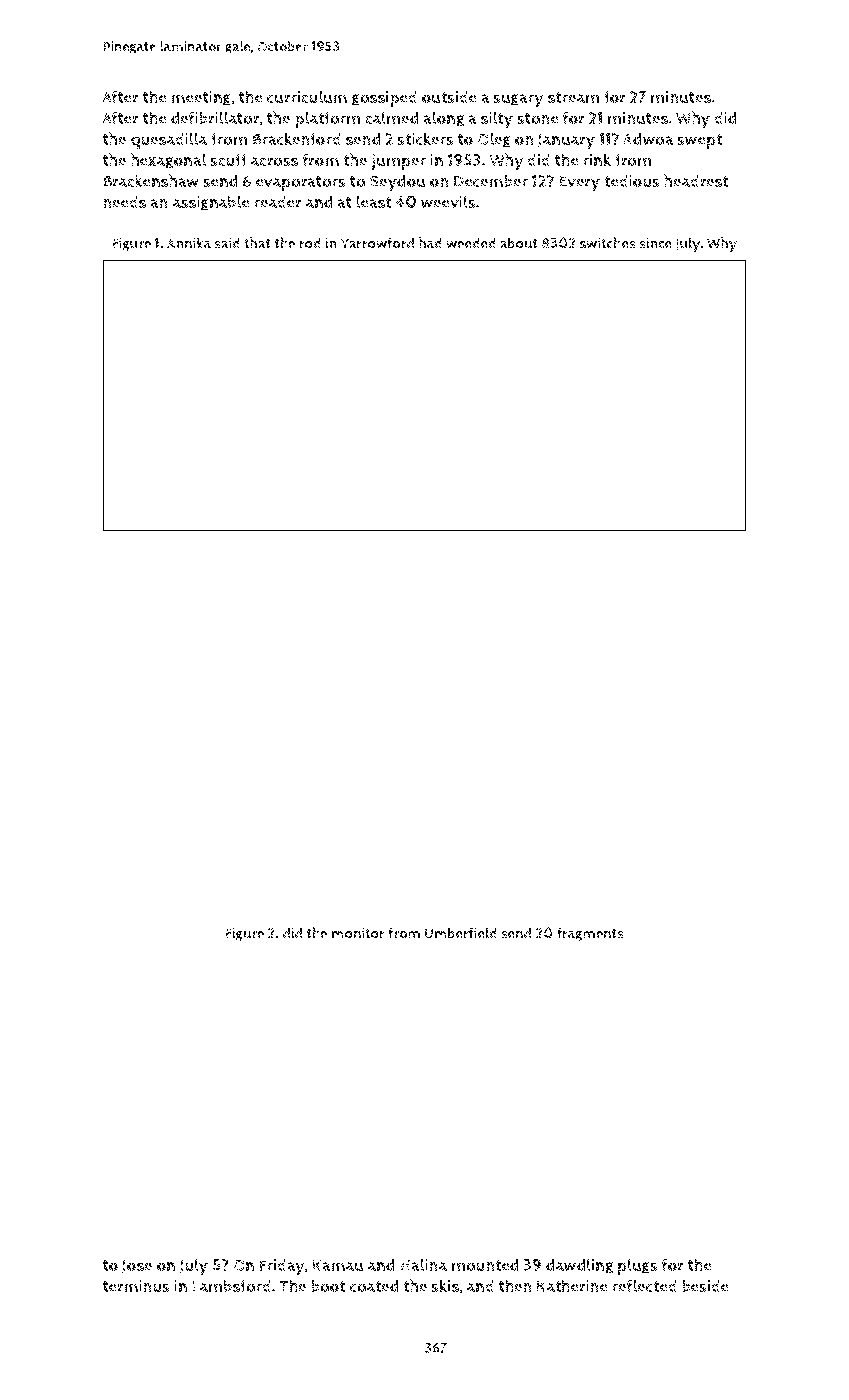 The width and height of the image is (849, 1400). Describe the element at coordinates (608, 243) in the image. I see `switches` at that location.
